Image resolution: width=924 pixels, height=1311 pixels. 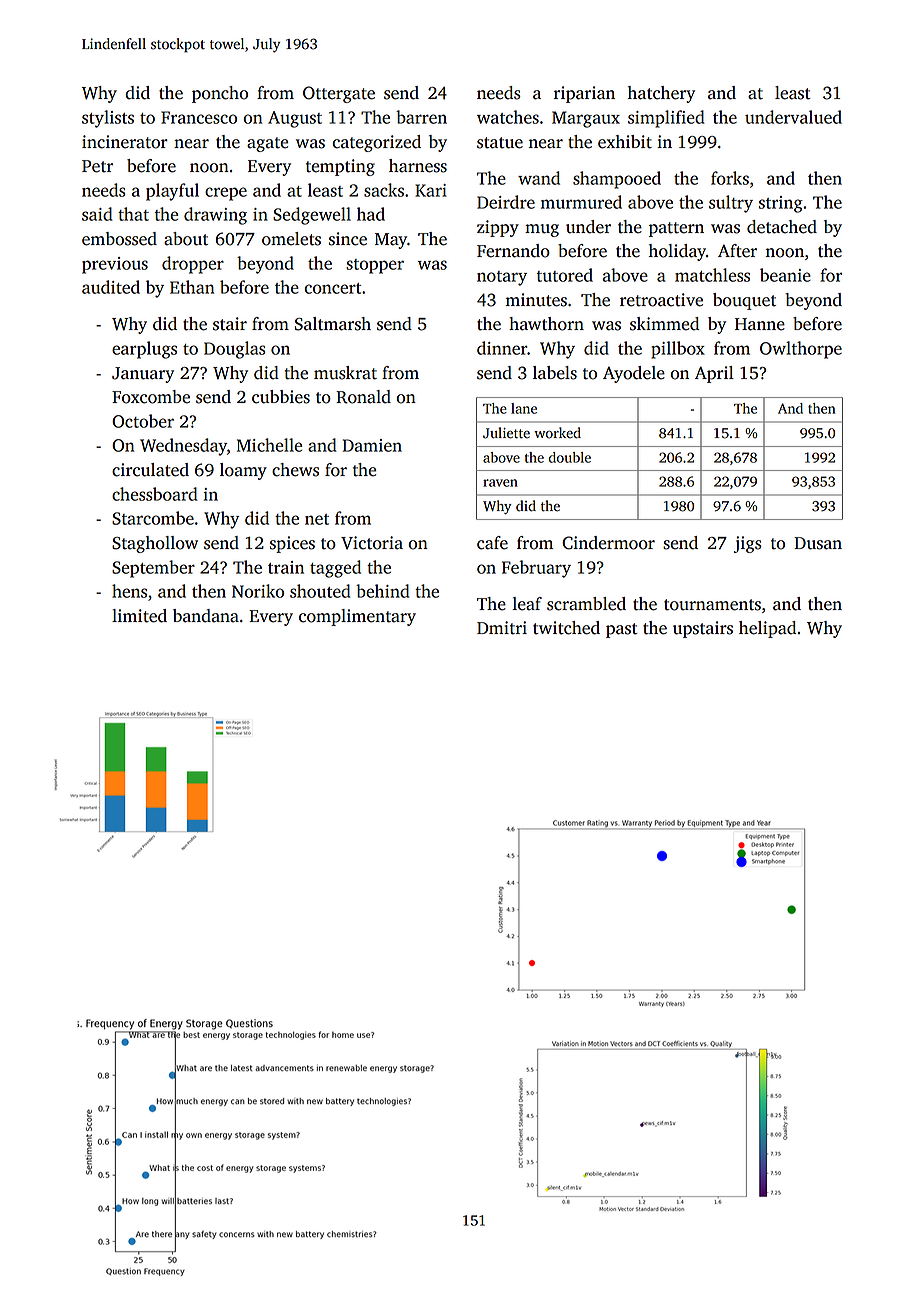 What do you see at coordinates (785, 275) in the screenshot?
I see `beanie` at bounding box center [785, 275].
